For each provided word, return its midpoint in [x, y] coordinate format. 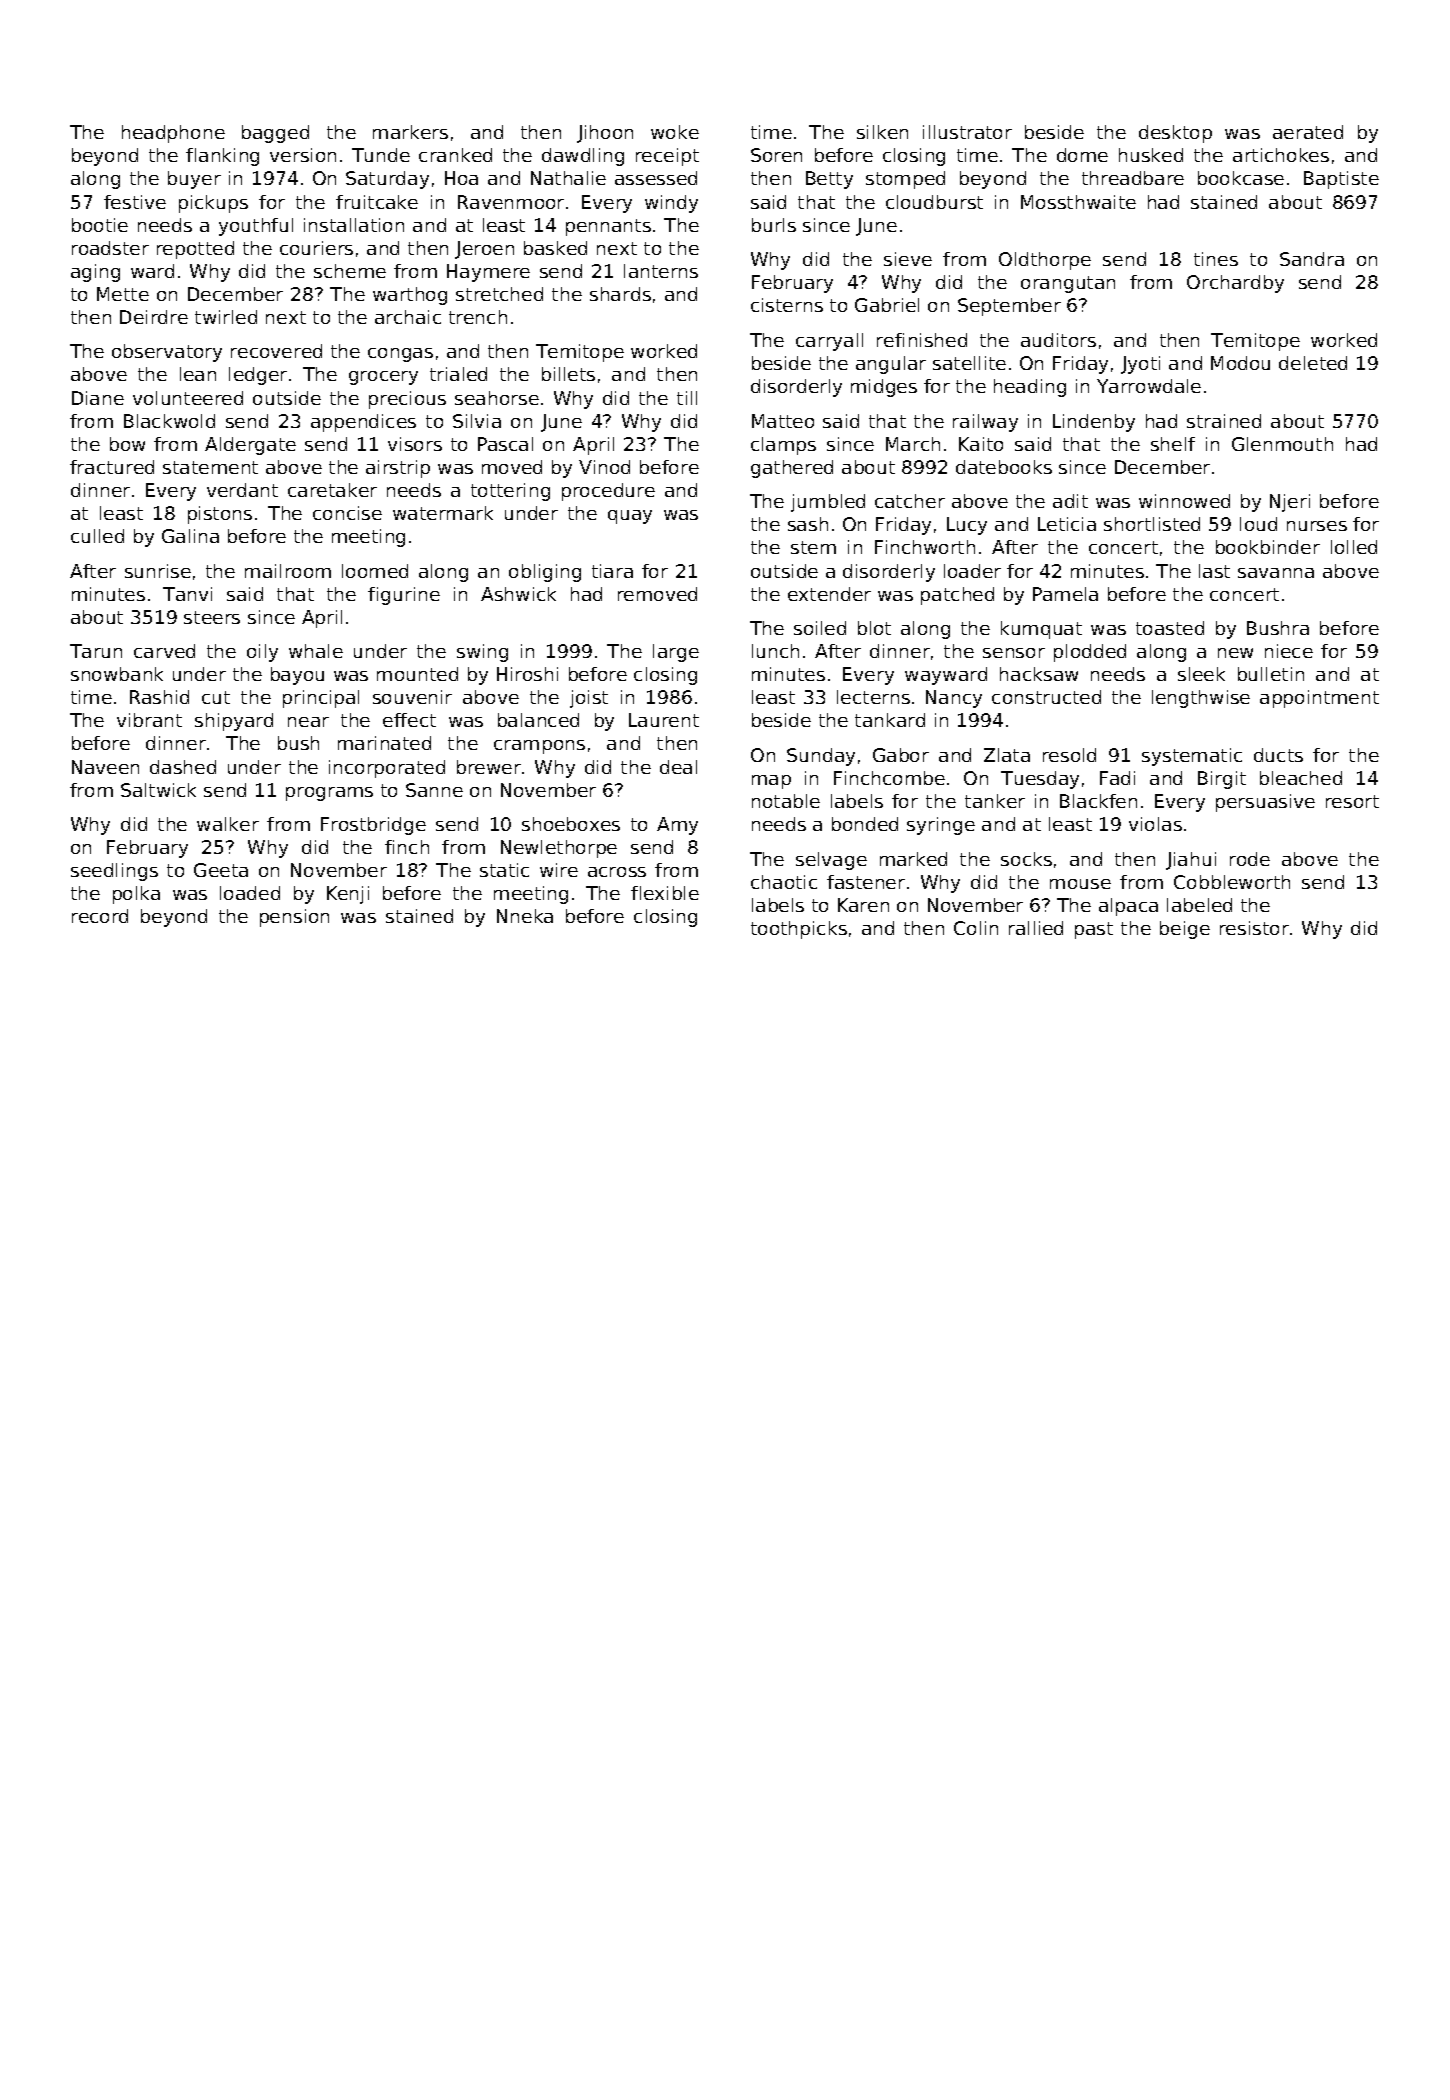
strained [1224, 421]
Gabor [901, 755]
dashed [183, 767]
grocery [383, 378]
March [913, 444]
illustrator [967, 132]
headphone [173, 134]
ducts [1278, 755]
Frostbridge [373, 826]
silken [882, 132]
